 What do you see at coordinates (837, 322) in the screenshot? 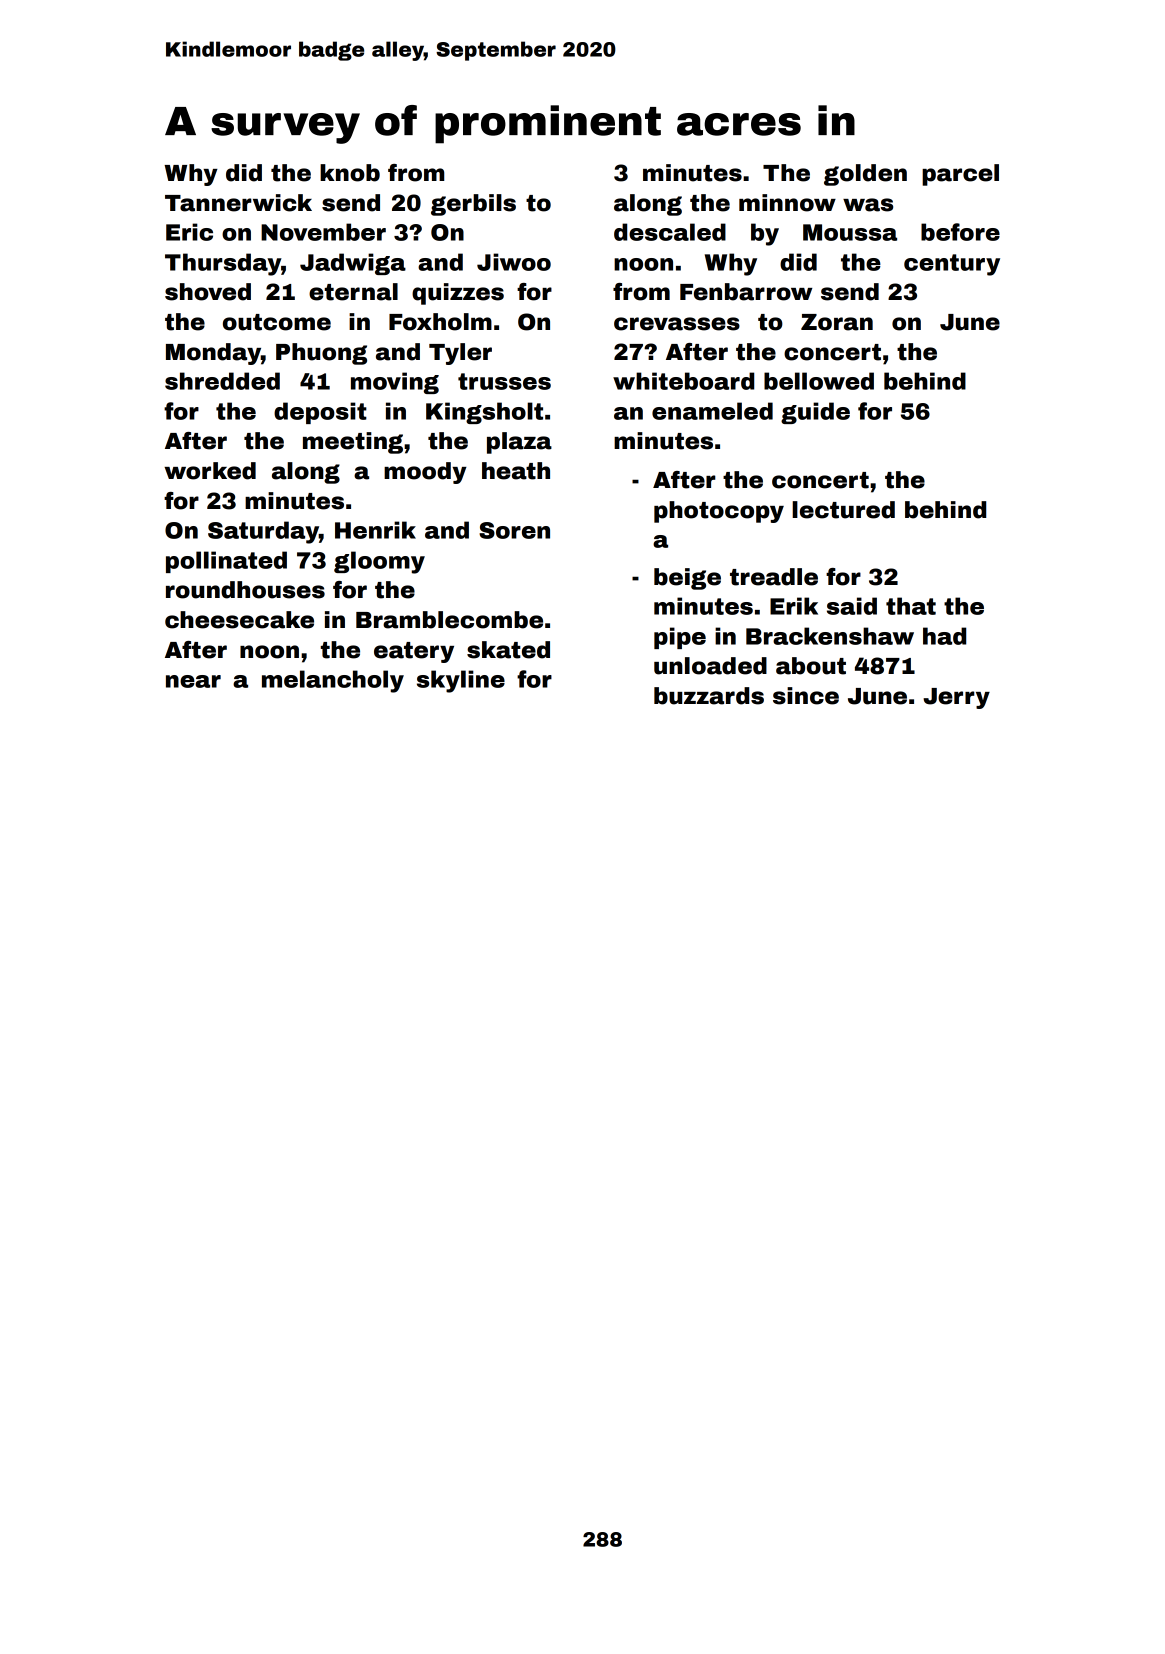
I see `Zoran` at bounding box center [837, 322].
